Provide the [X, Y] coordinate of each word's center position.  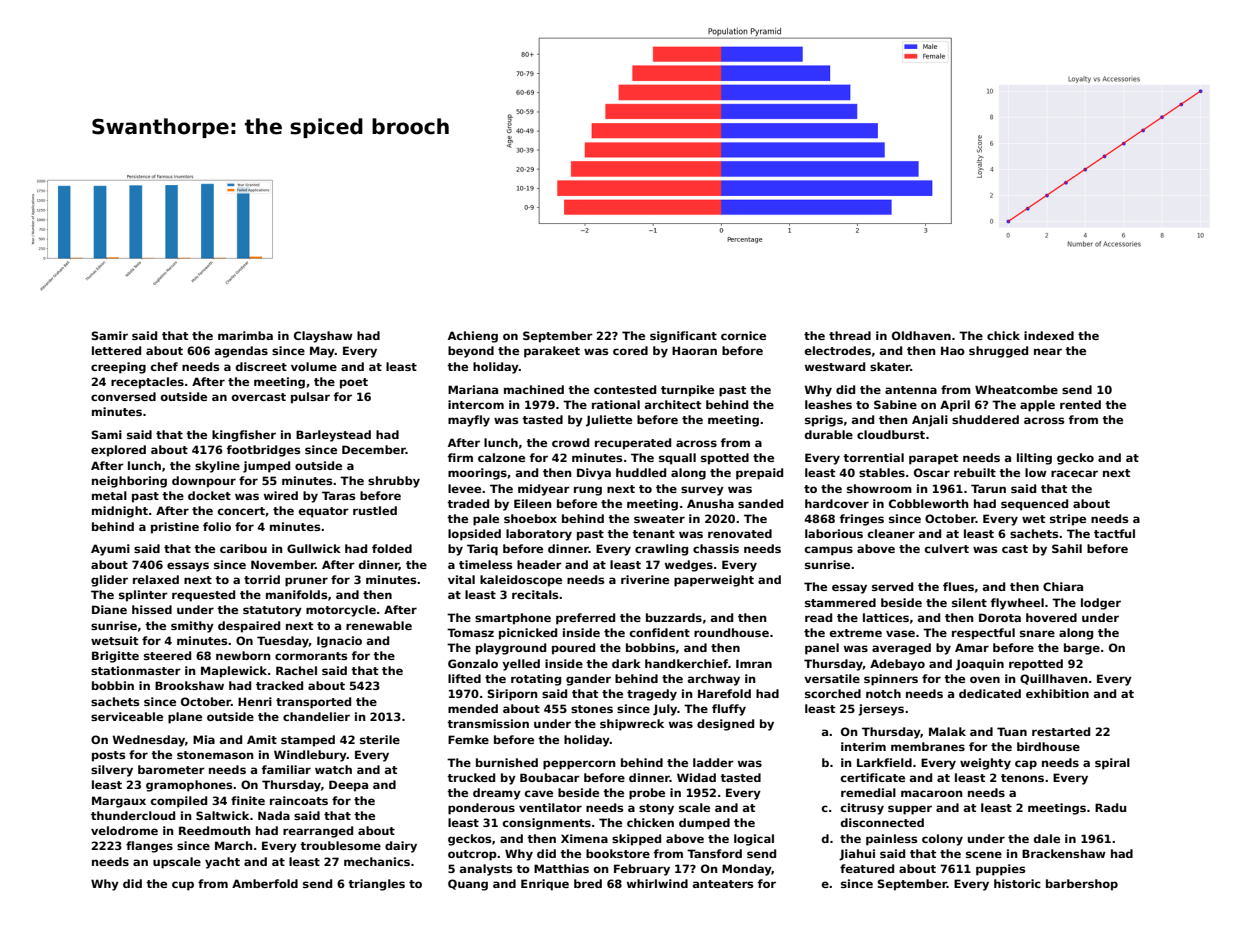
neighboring [129, 482]
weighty [985, 764]
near [1048, 351]
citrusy [862, 809]
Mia [204, 739]
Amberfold [265, 883]
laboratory [539, 535]
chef [164, 366]
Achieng [473, 337]
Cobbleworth [929, 503]
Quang [468, 885]
